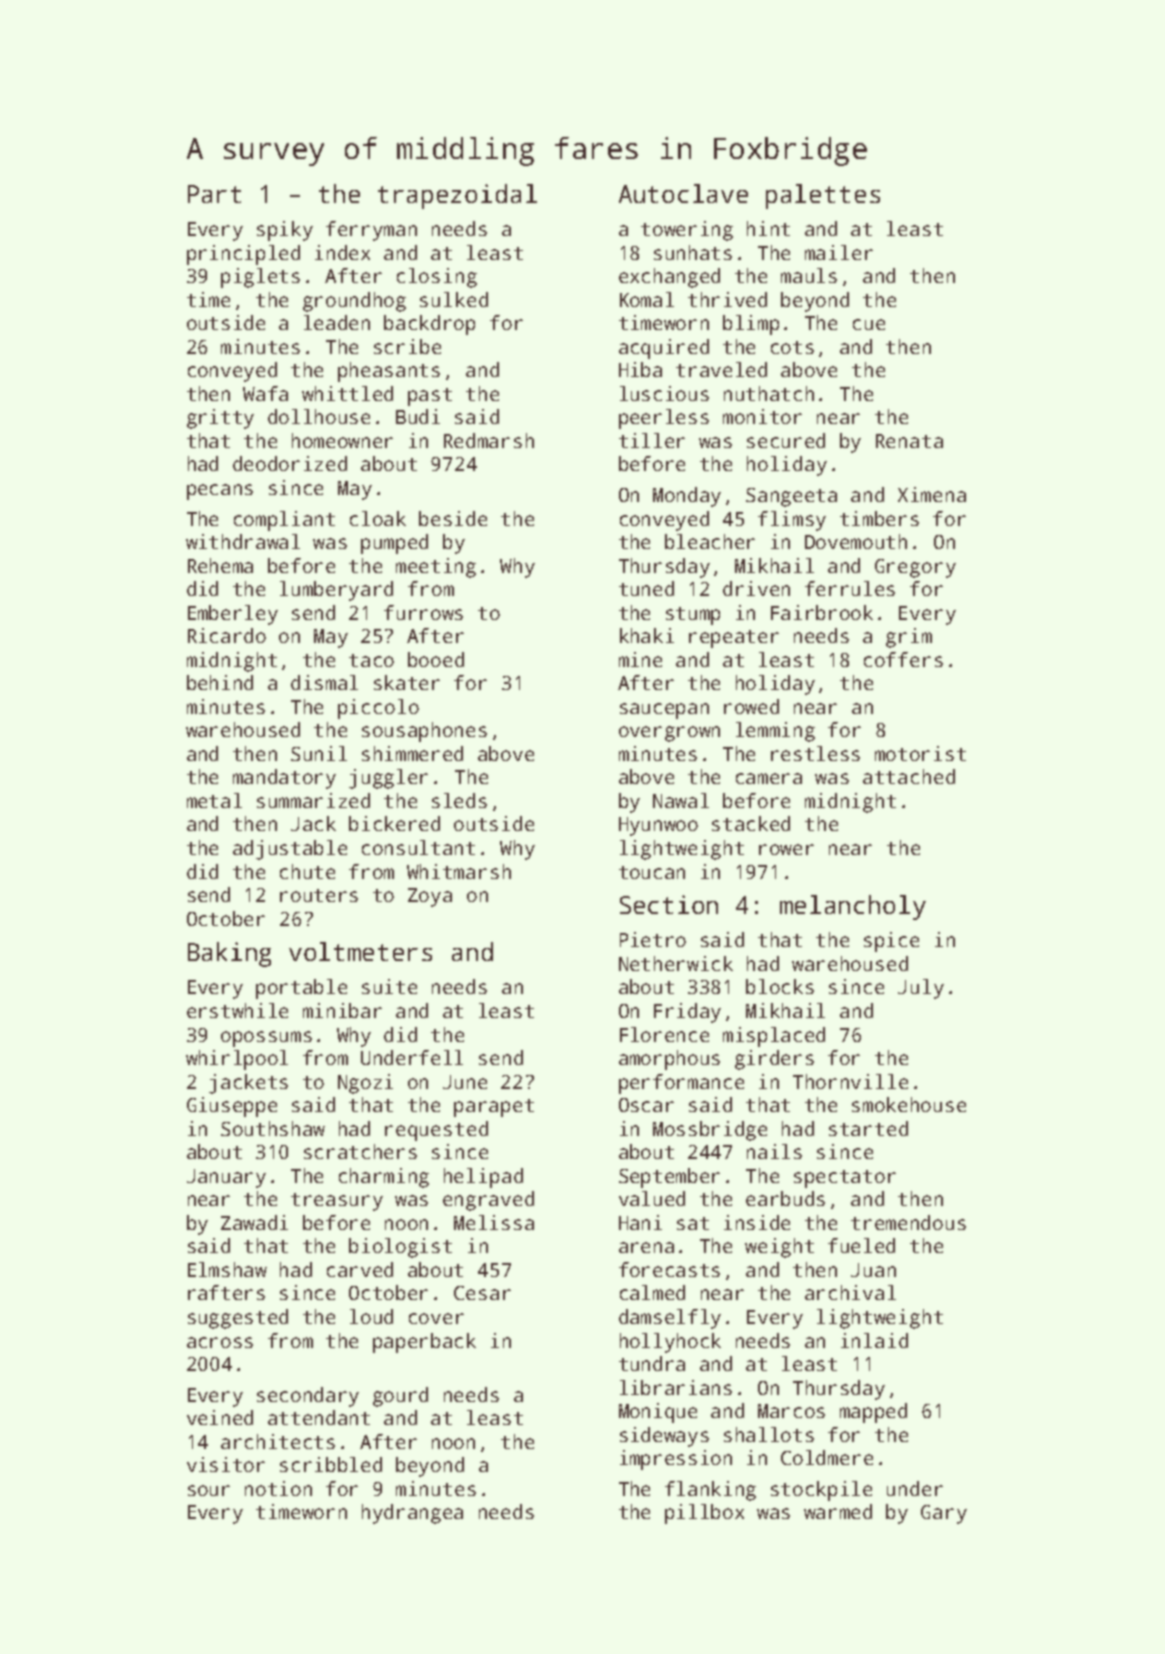 Image resolution: width=1165 pixels, height=1654 pixels. Describe the element at coordinates (683, 193) in the page. I see `Autoclave` at that location.
